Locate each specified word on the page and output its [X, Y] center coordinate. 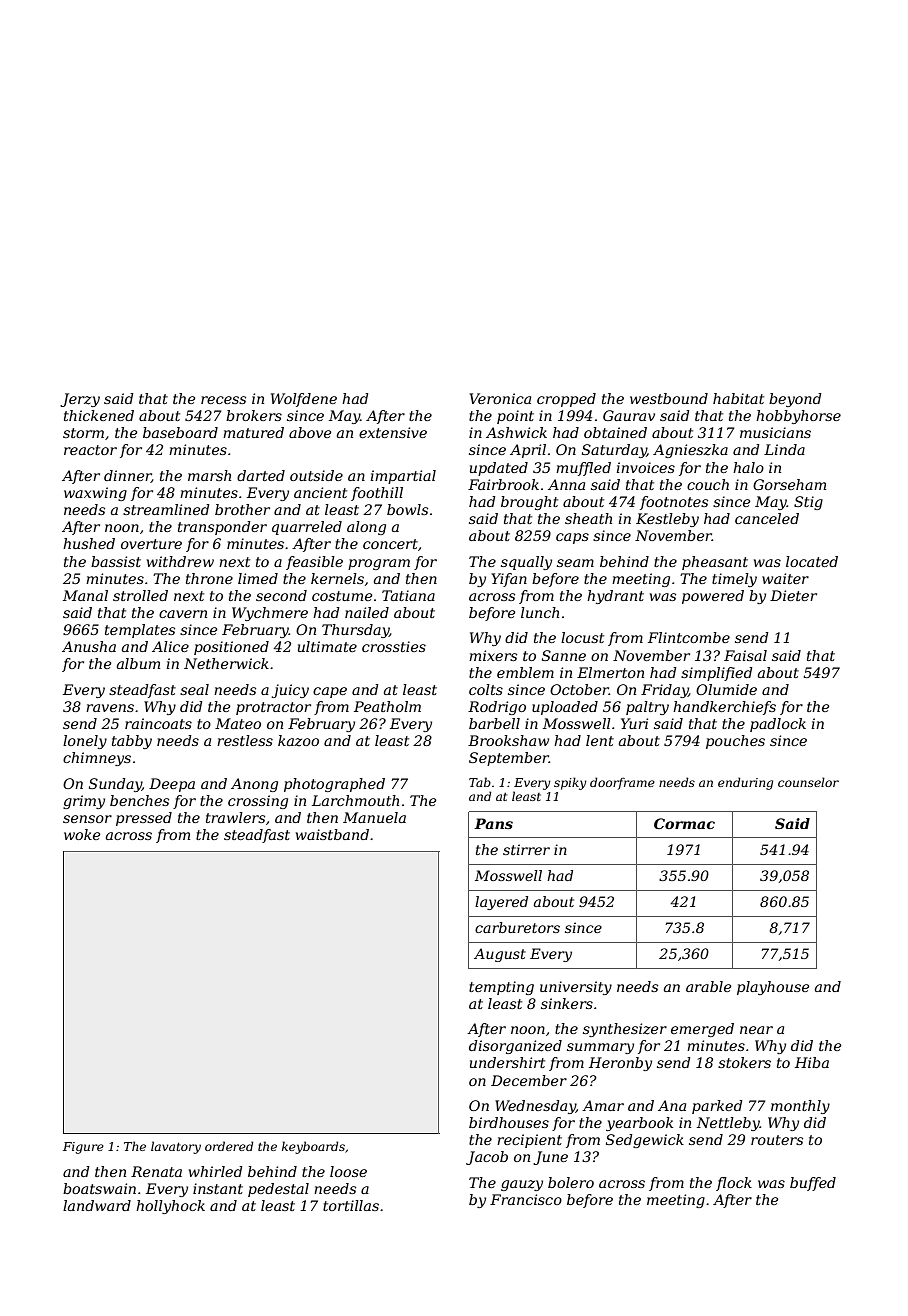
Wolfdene [304, 400]
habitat [738, 398]
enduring [745, 783]
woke [82, 834]
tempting [501, 988]
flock [734, 1184]
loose [348, 1171]
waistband [332, 834]
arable [708, 986]
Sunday [115, 785]
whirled [216, 1171]
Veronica [500, 398]
